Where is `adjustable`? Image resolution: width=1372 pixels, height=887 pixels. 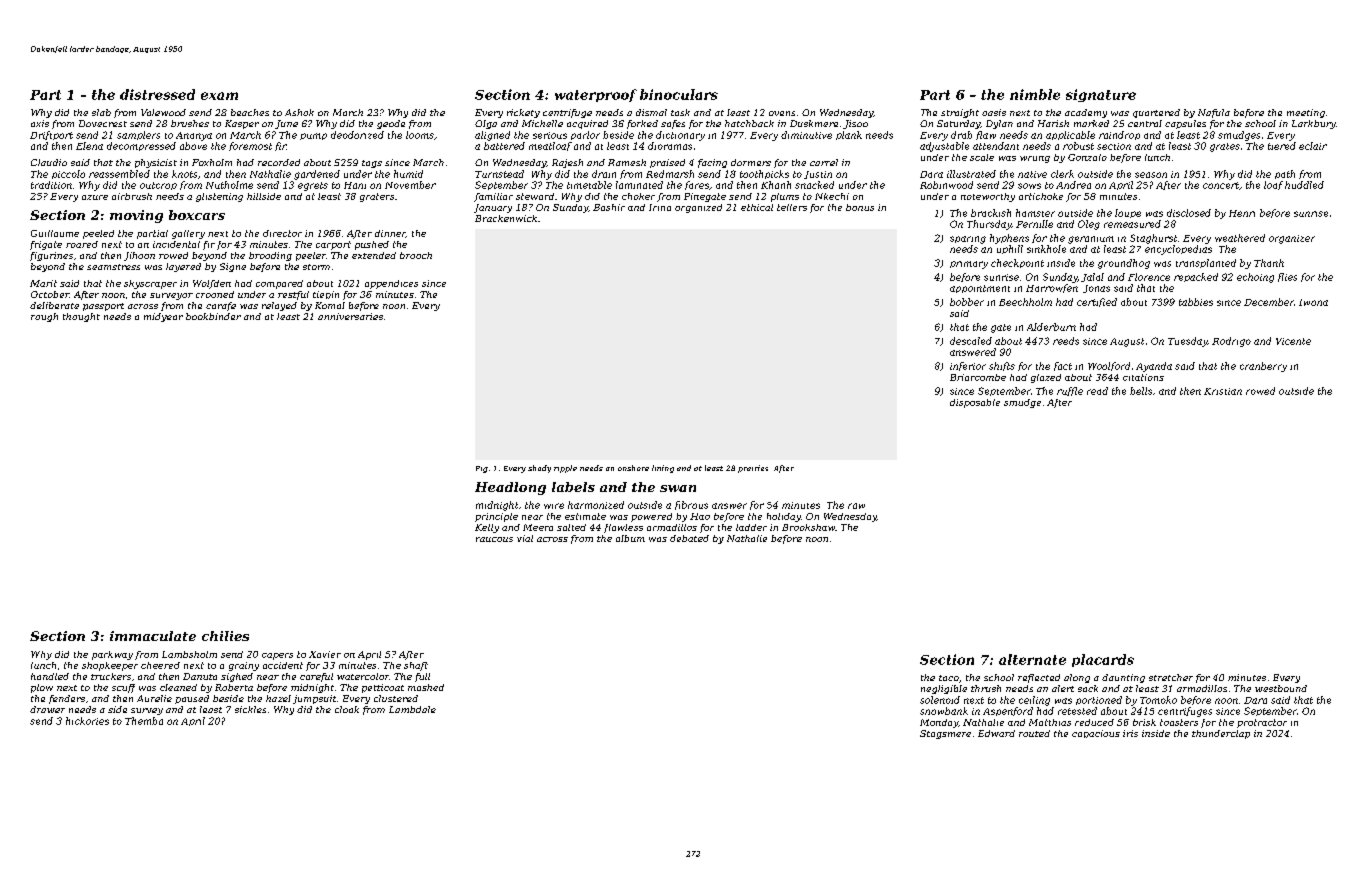 adjustable is located at coordinates (944, 147).
